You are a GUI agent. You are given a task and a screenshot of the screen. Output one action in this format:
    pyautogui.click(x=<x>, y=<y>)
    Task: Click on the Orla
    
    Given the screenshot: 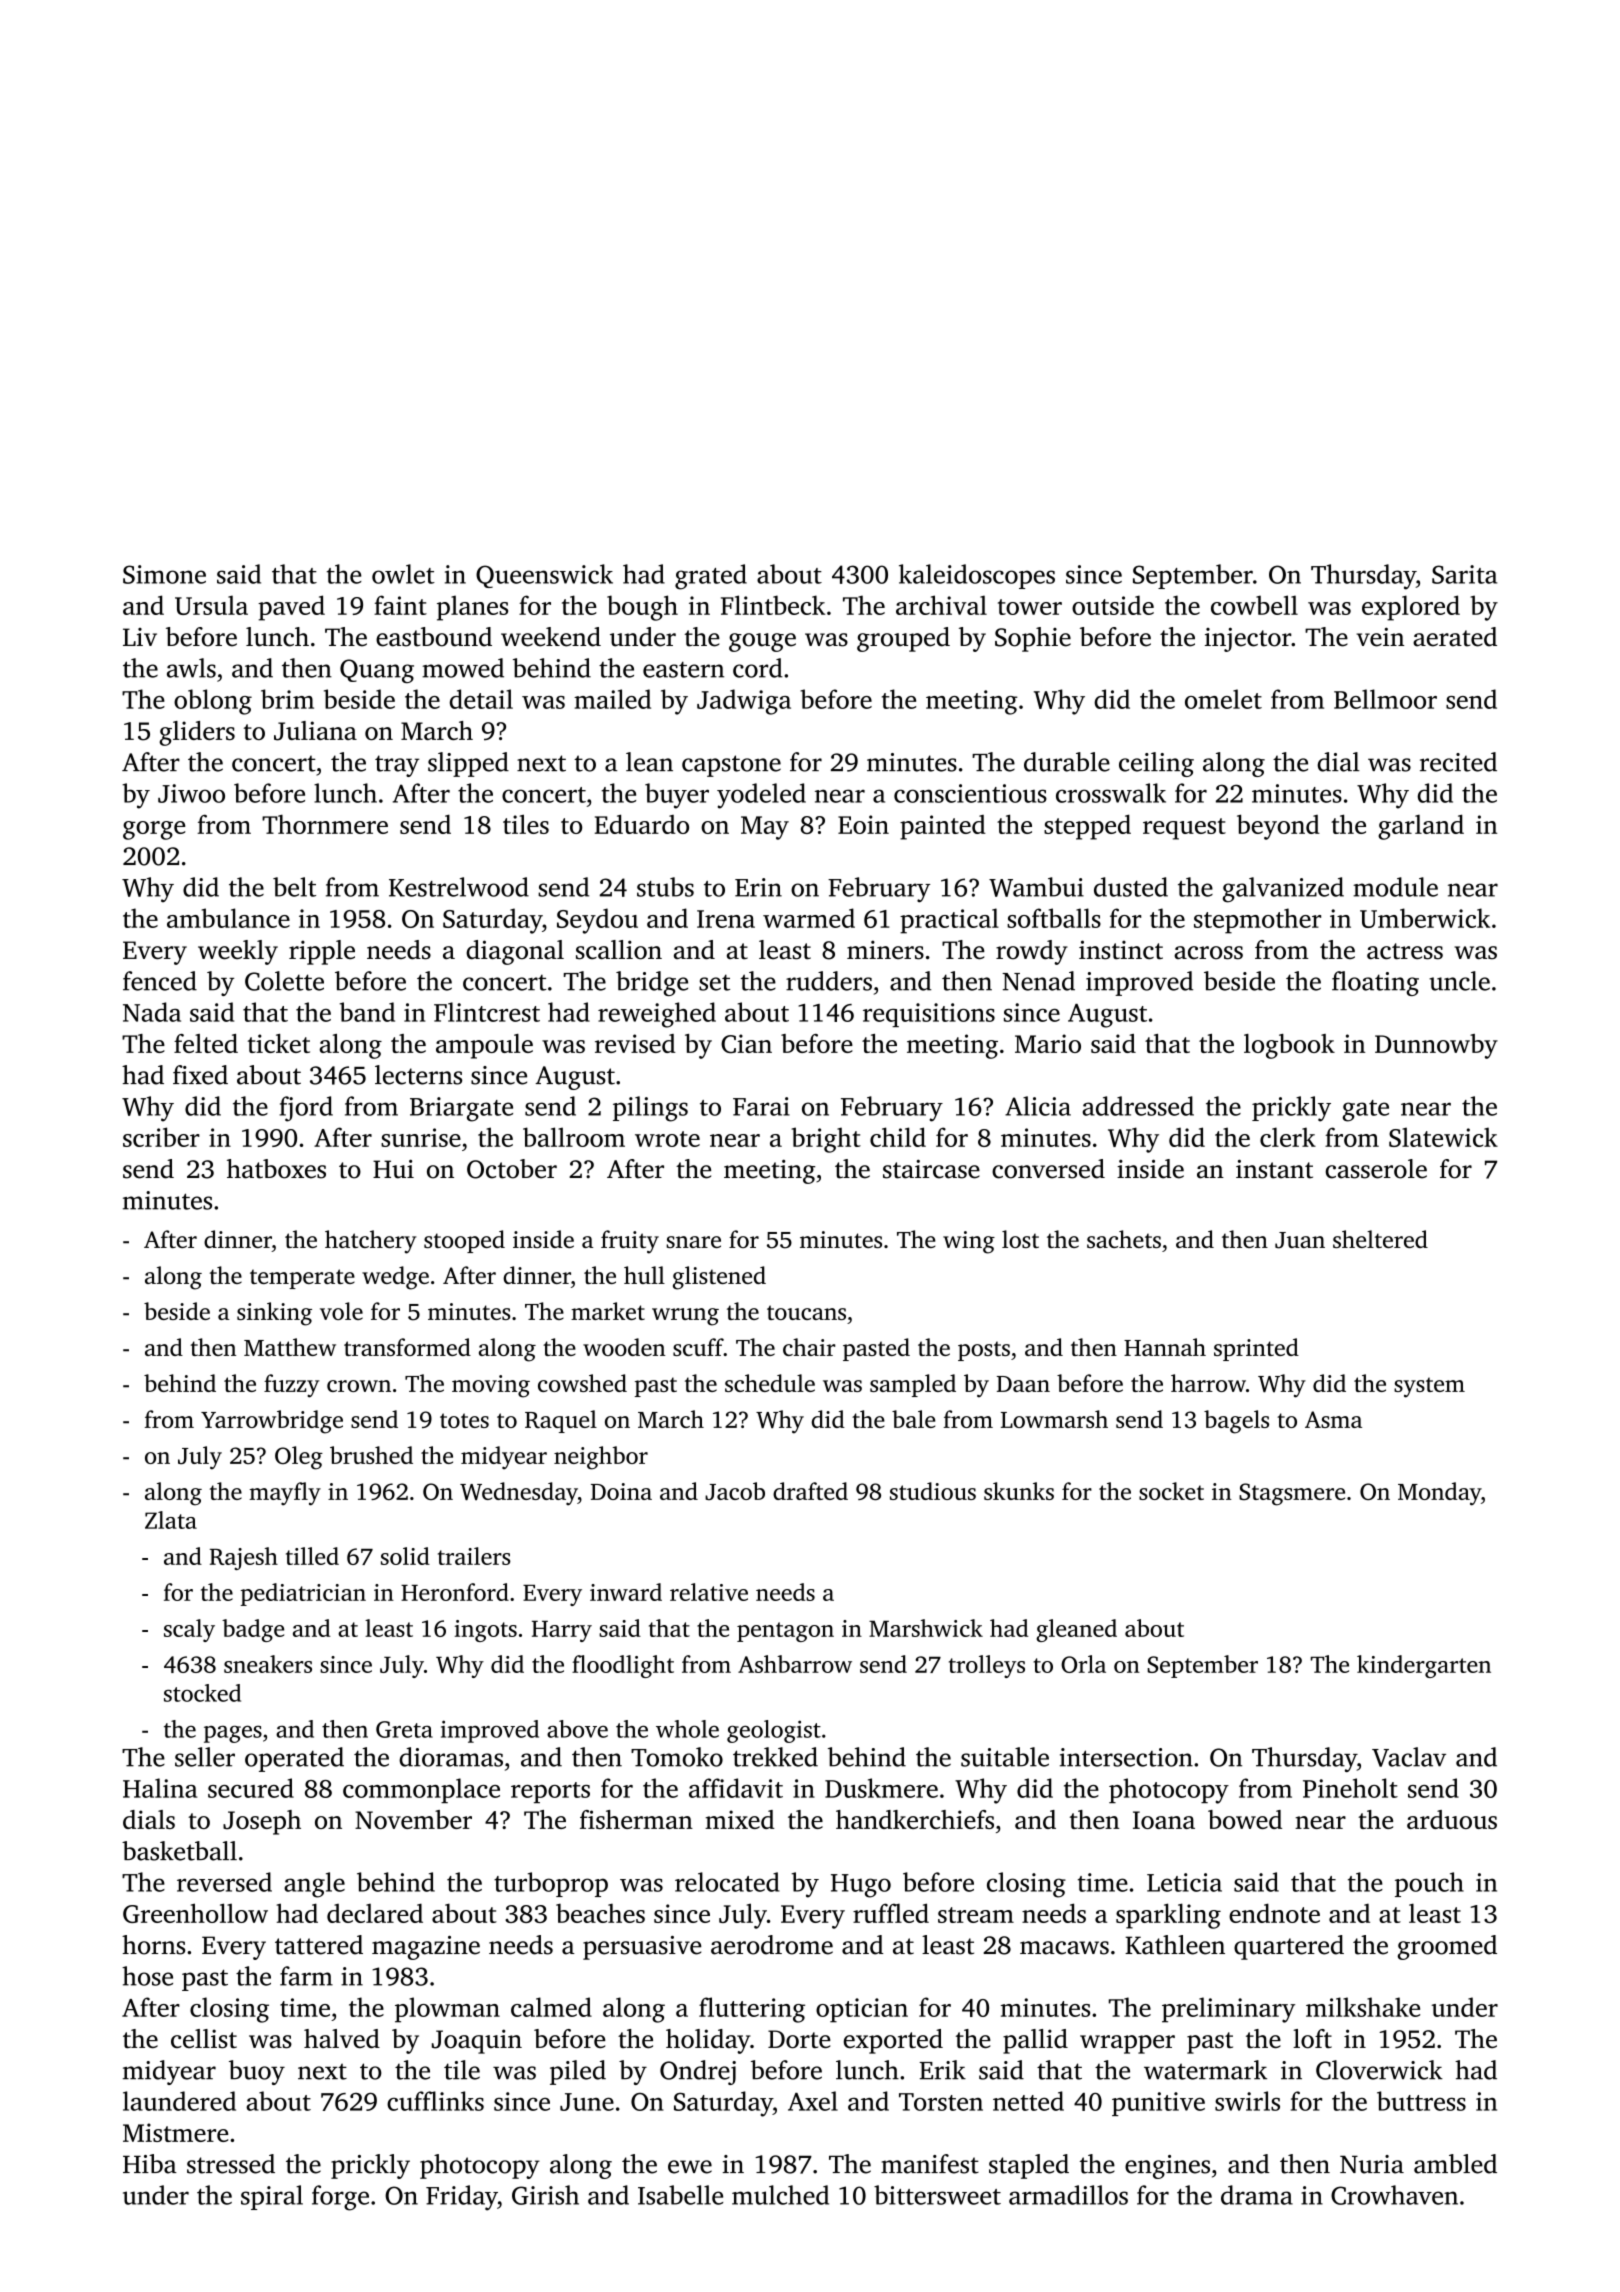 What is the action you would take?
    pyautogui.click(x=1083, y=1664)
